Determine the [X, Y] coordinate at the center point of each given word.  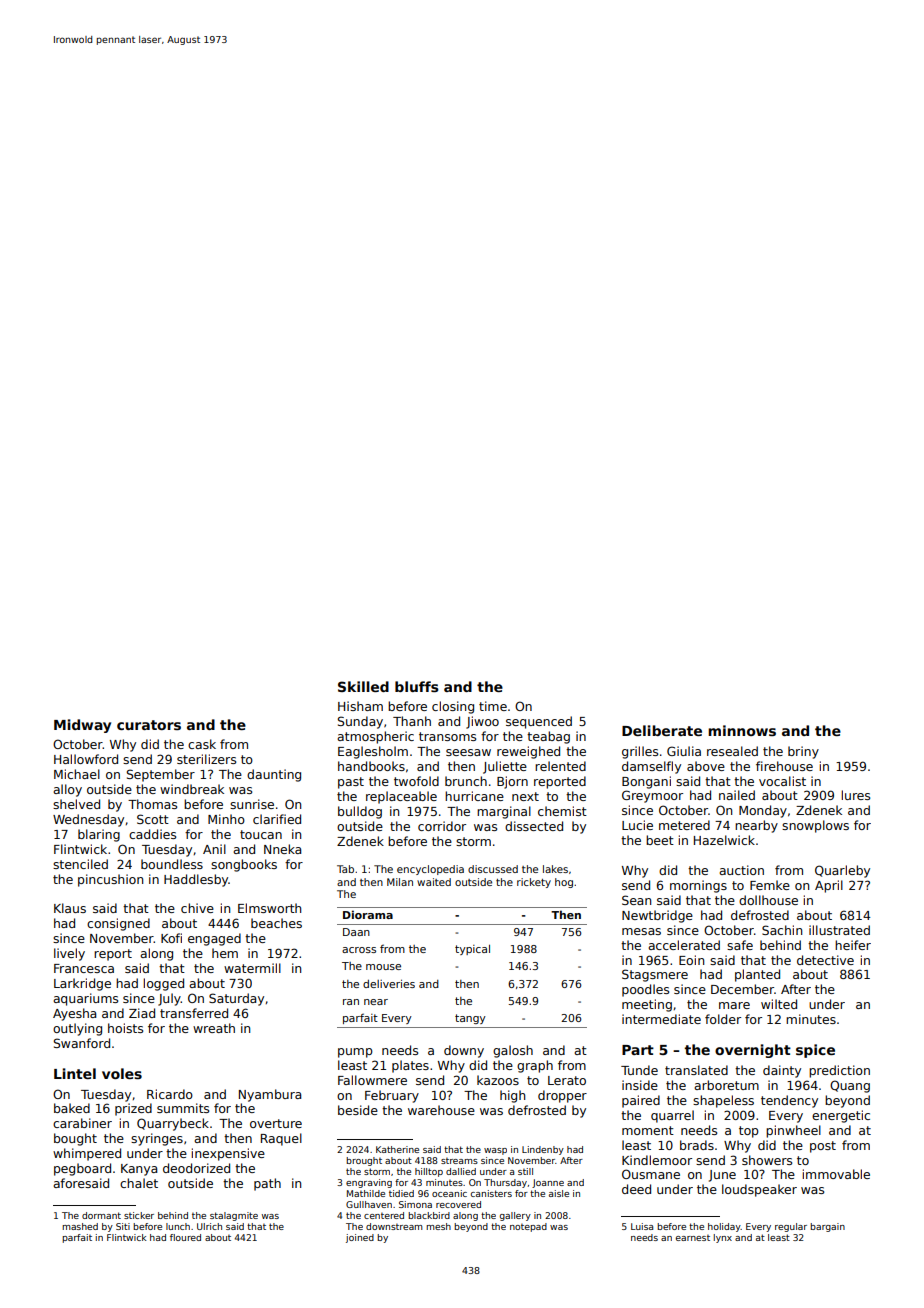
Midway [82, 726]
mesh [438, 1226]
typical [472, 950]
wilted [779, 1004]
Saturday [236, 999]
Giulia [684, 751]
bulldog [360, 812]
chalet [139, 1183]
